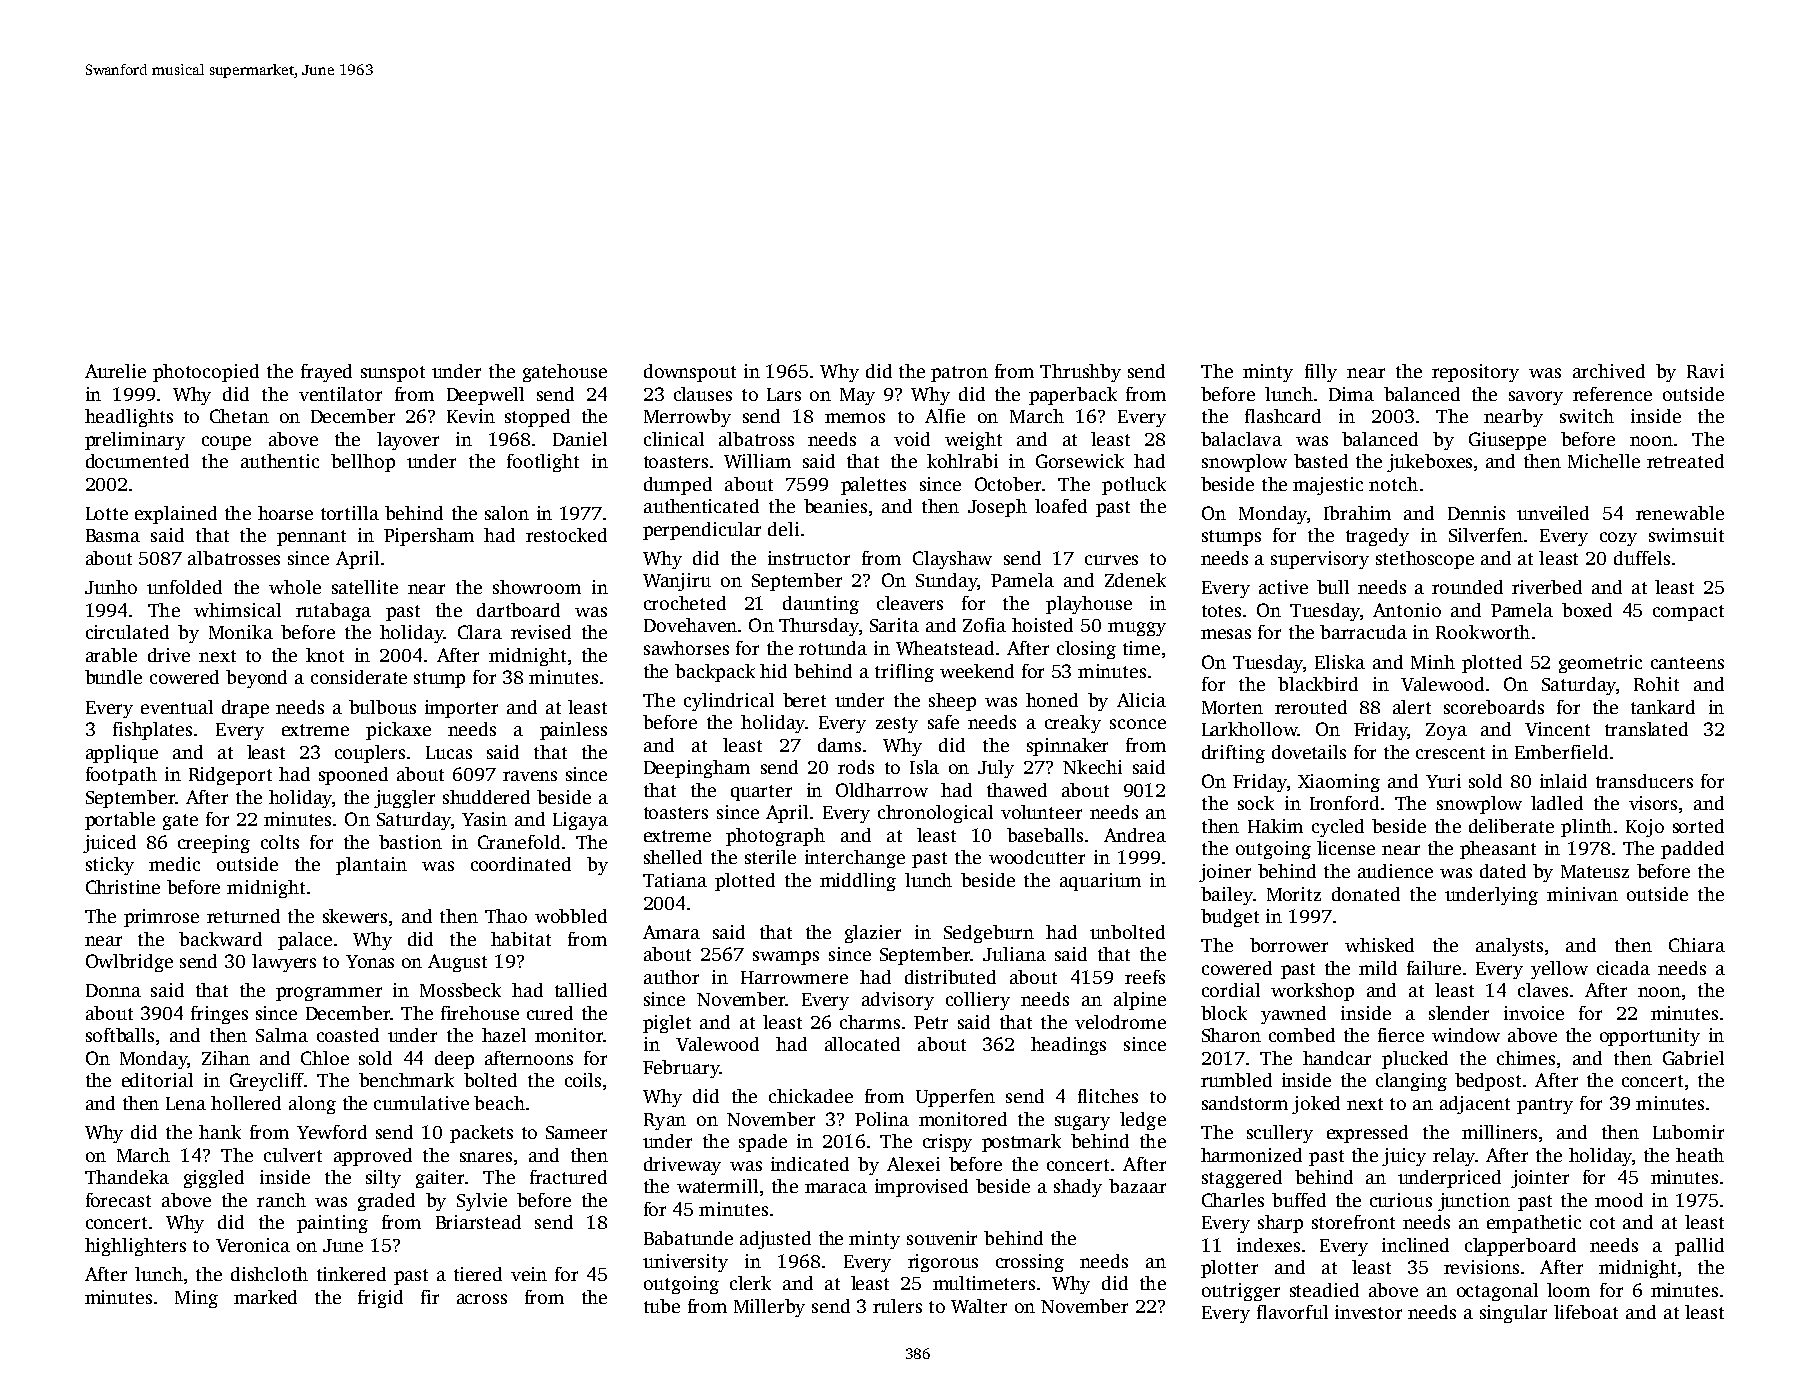 The image size is (1809, 1398). Describe the element at coordinates (1557, 803) in the image. I see `ladled` at that location.
